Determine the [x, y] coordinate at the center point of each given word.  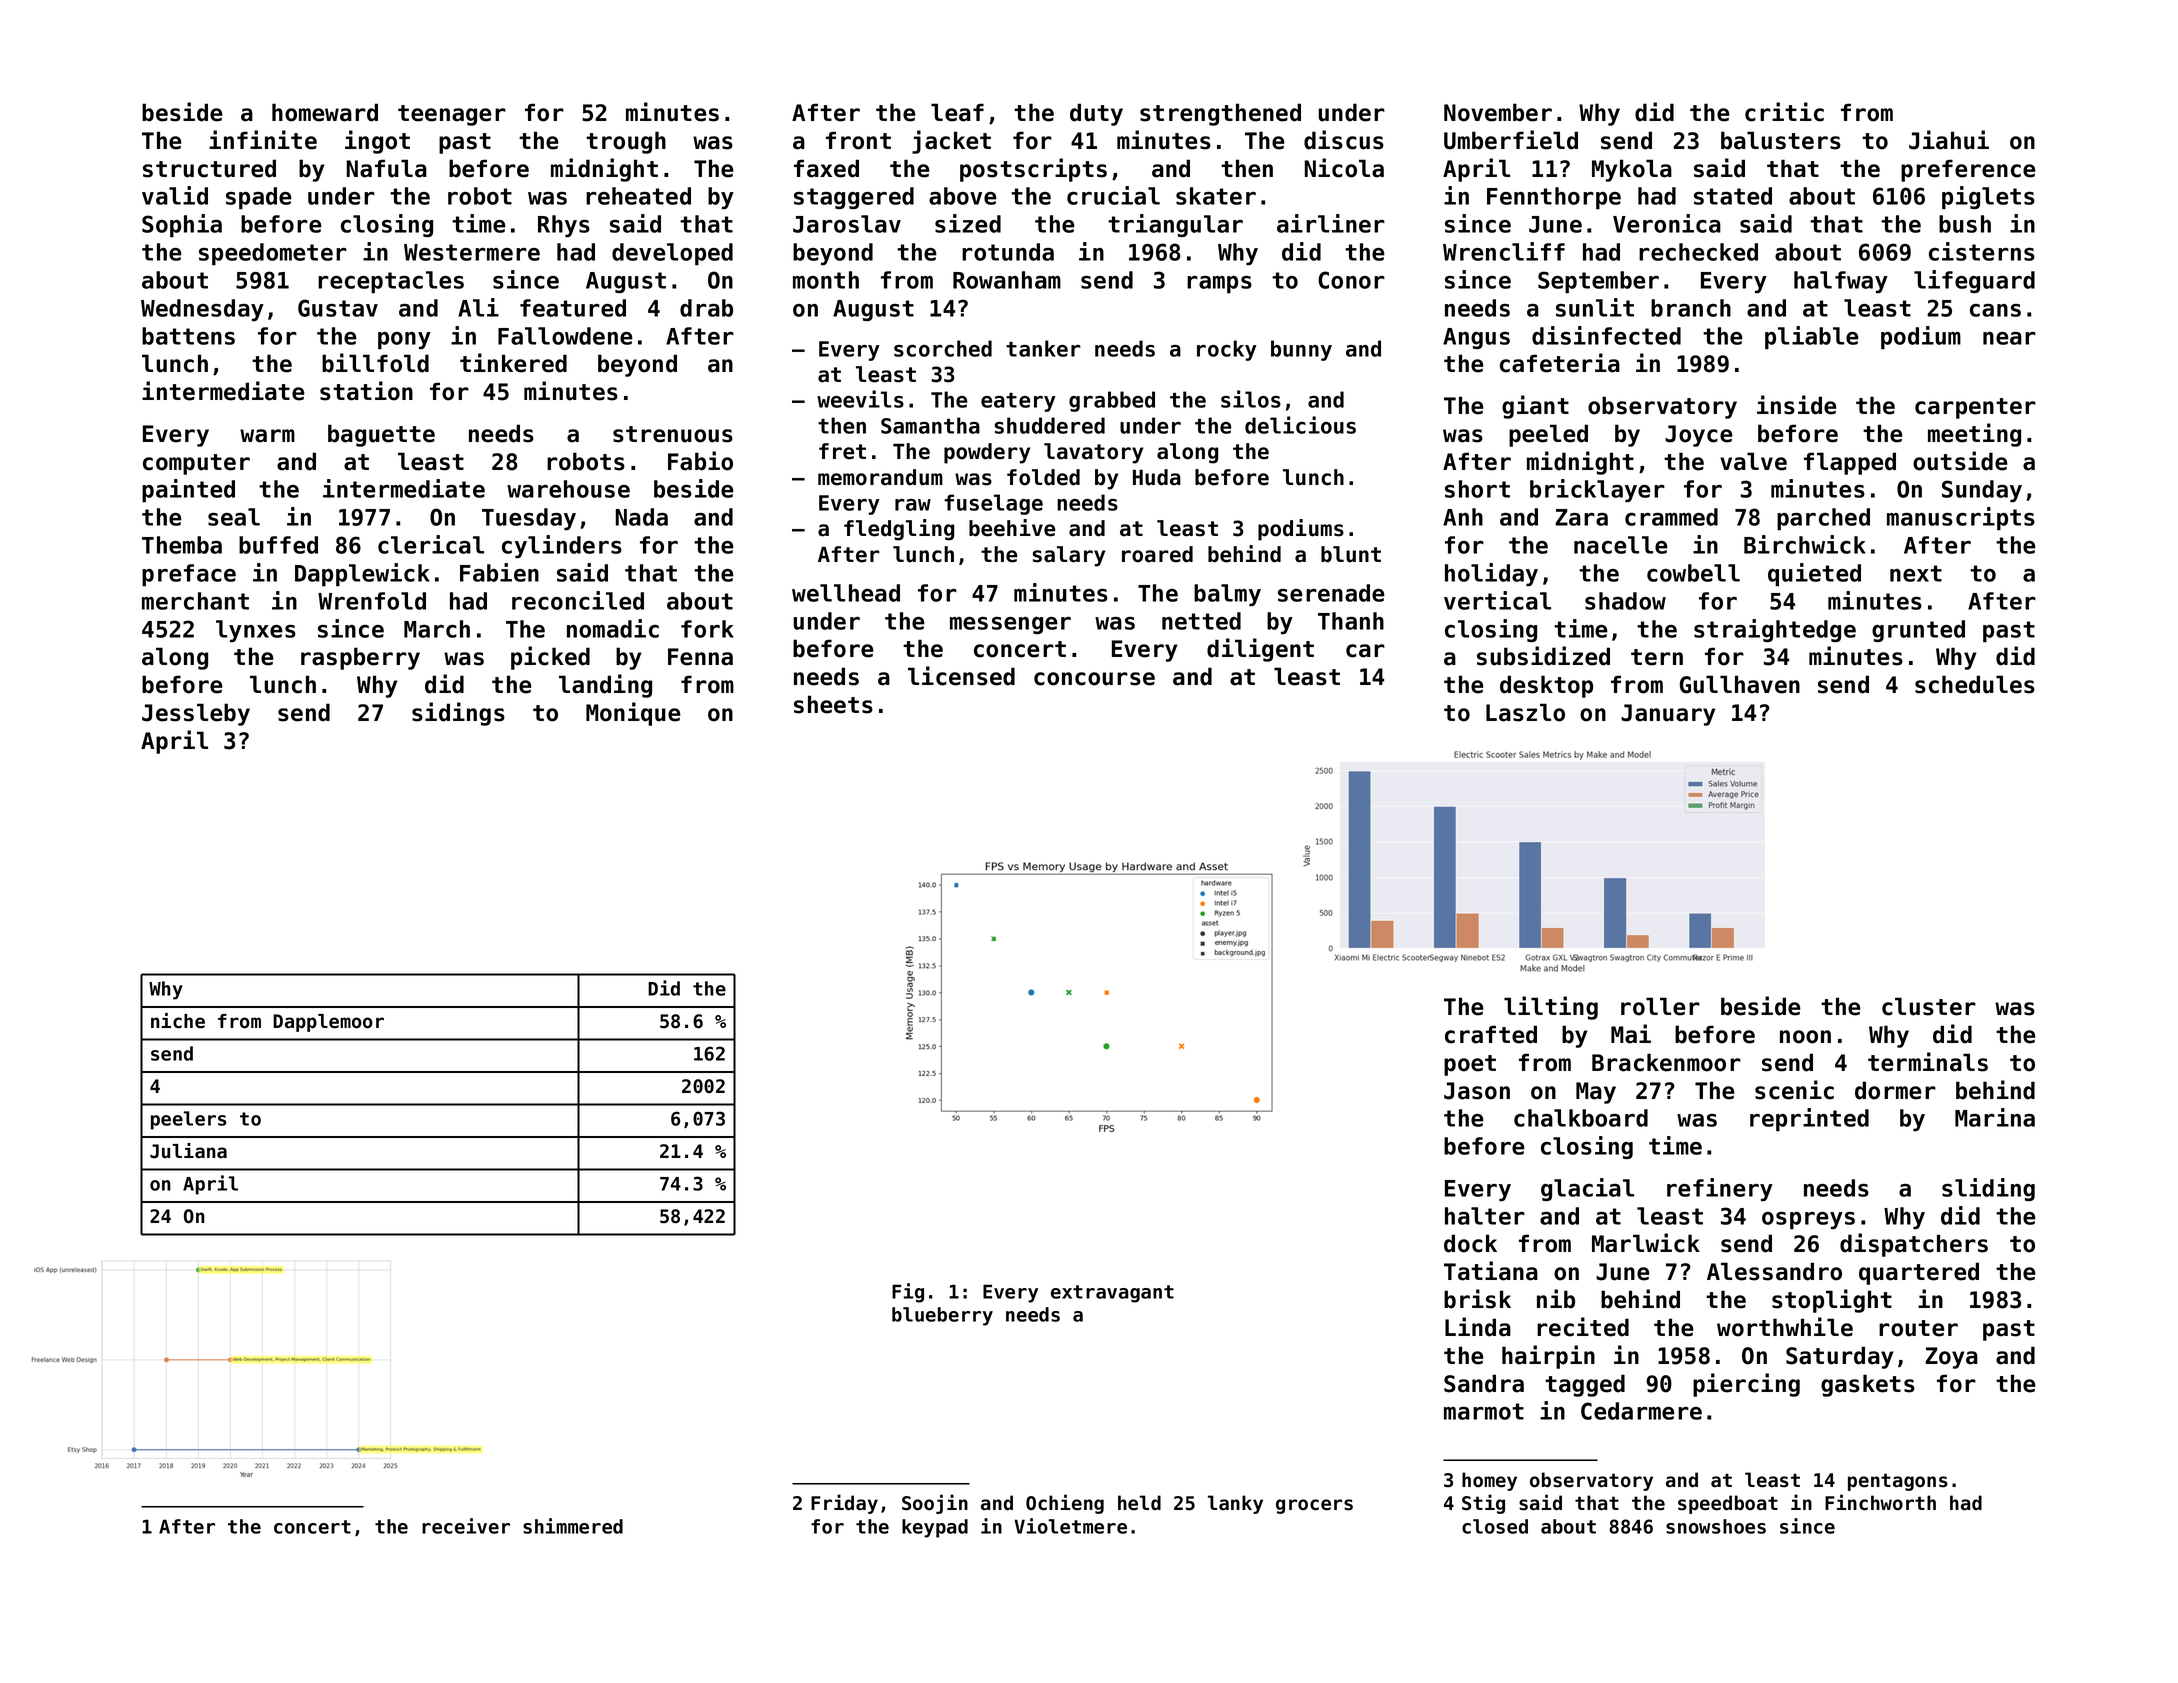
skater [1216, 196]
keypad [935, 1528]
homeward [325, 112]
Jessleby [196, 714]
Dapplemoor [328, 1023]
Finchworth [1880, 1502]
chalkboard [1581, 1118]
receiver [466, 1526]
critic [1784, 112]
